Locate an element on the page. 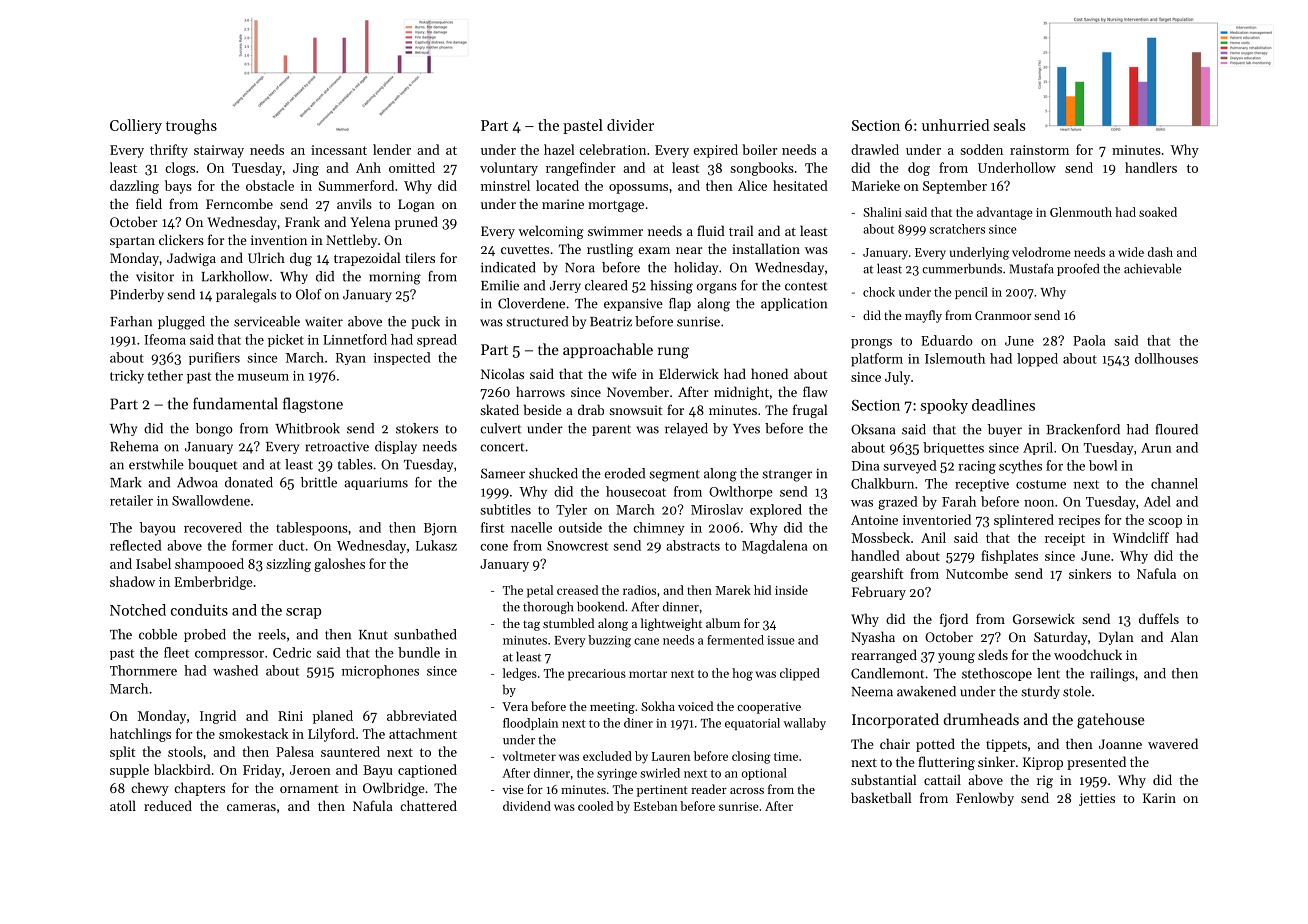 The image size is (1308, 924). rung is located at coordinates (673, 353).
